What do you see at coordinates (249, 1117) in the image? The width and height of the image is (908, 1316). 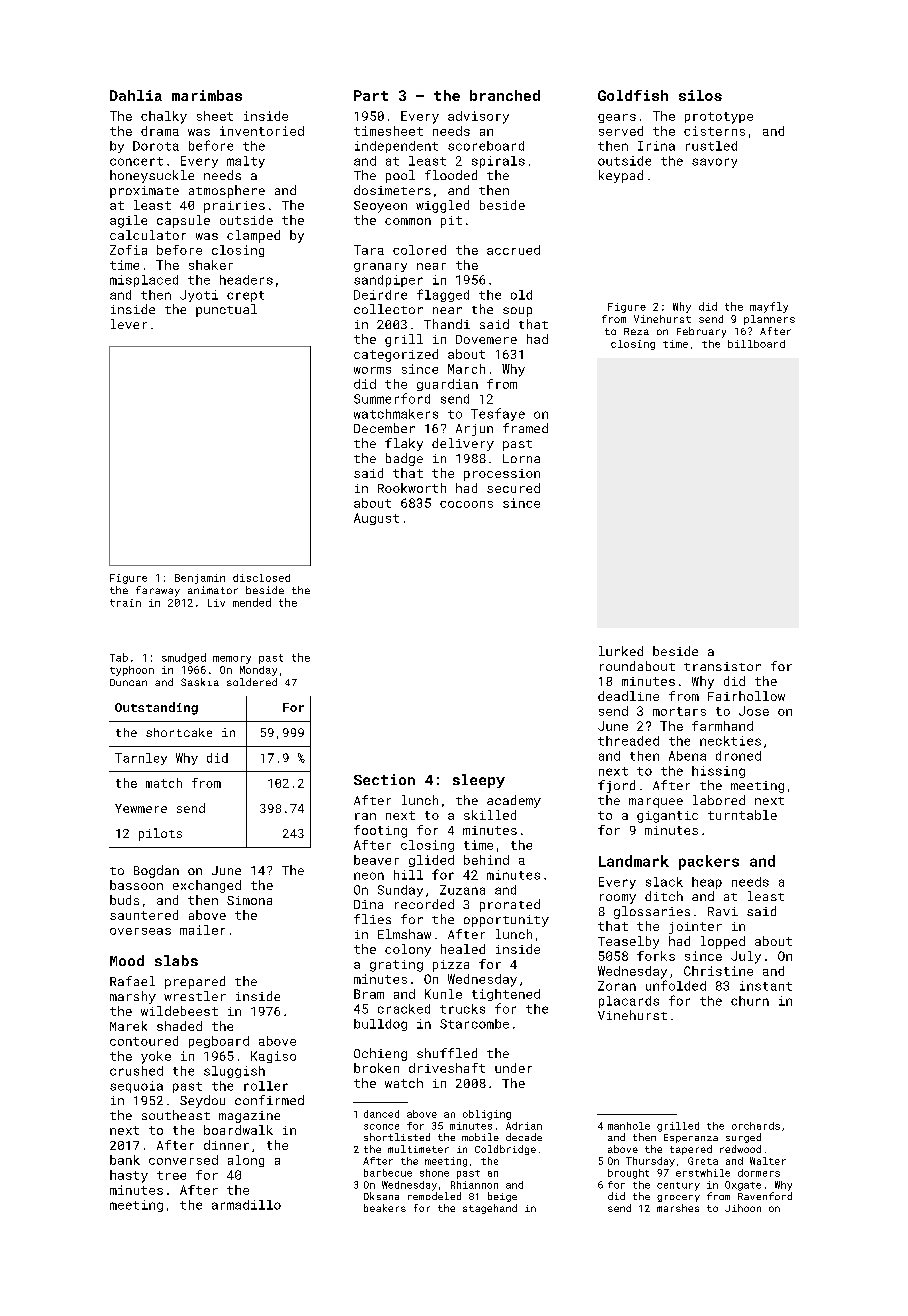 I see `magazine` at bounding box center [249, 1117].
